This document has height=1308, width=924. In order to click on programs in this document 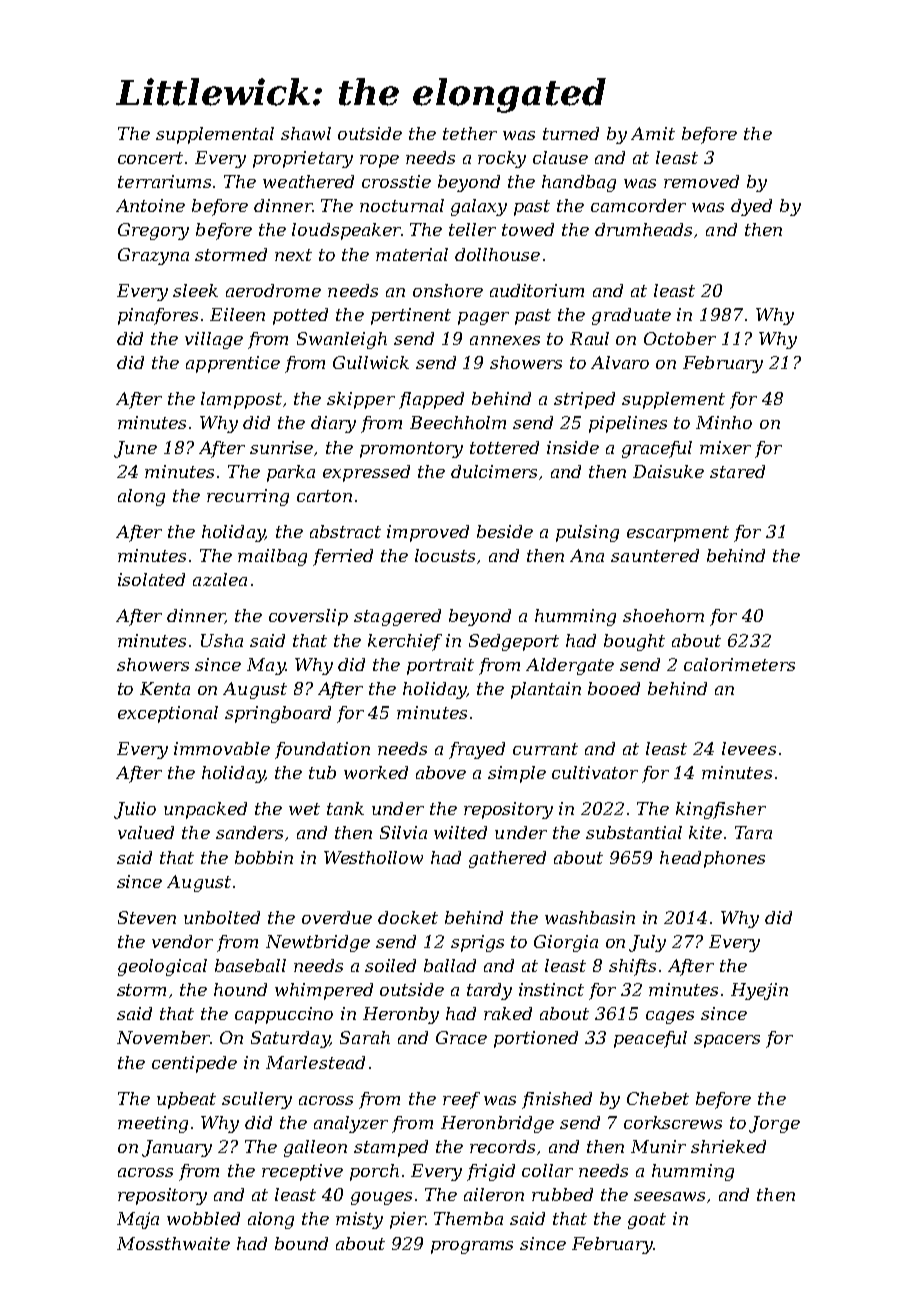, I will do `click(472, 1247)`.
